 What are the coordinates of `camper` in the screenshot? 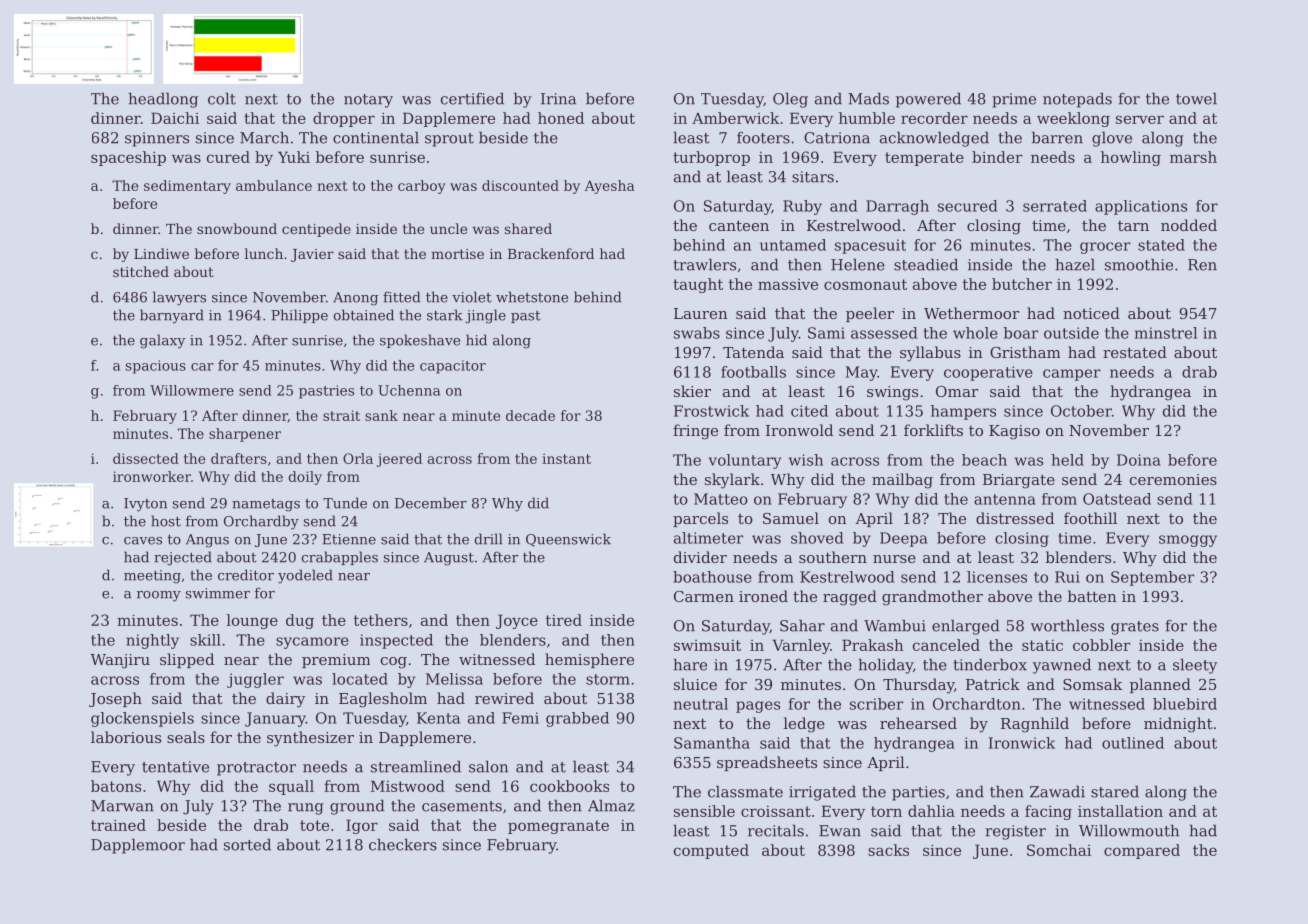 It's located at (1071, 375).
